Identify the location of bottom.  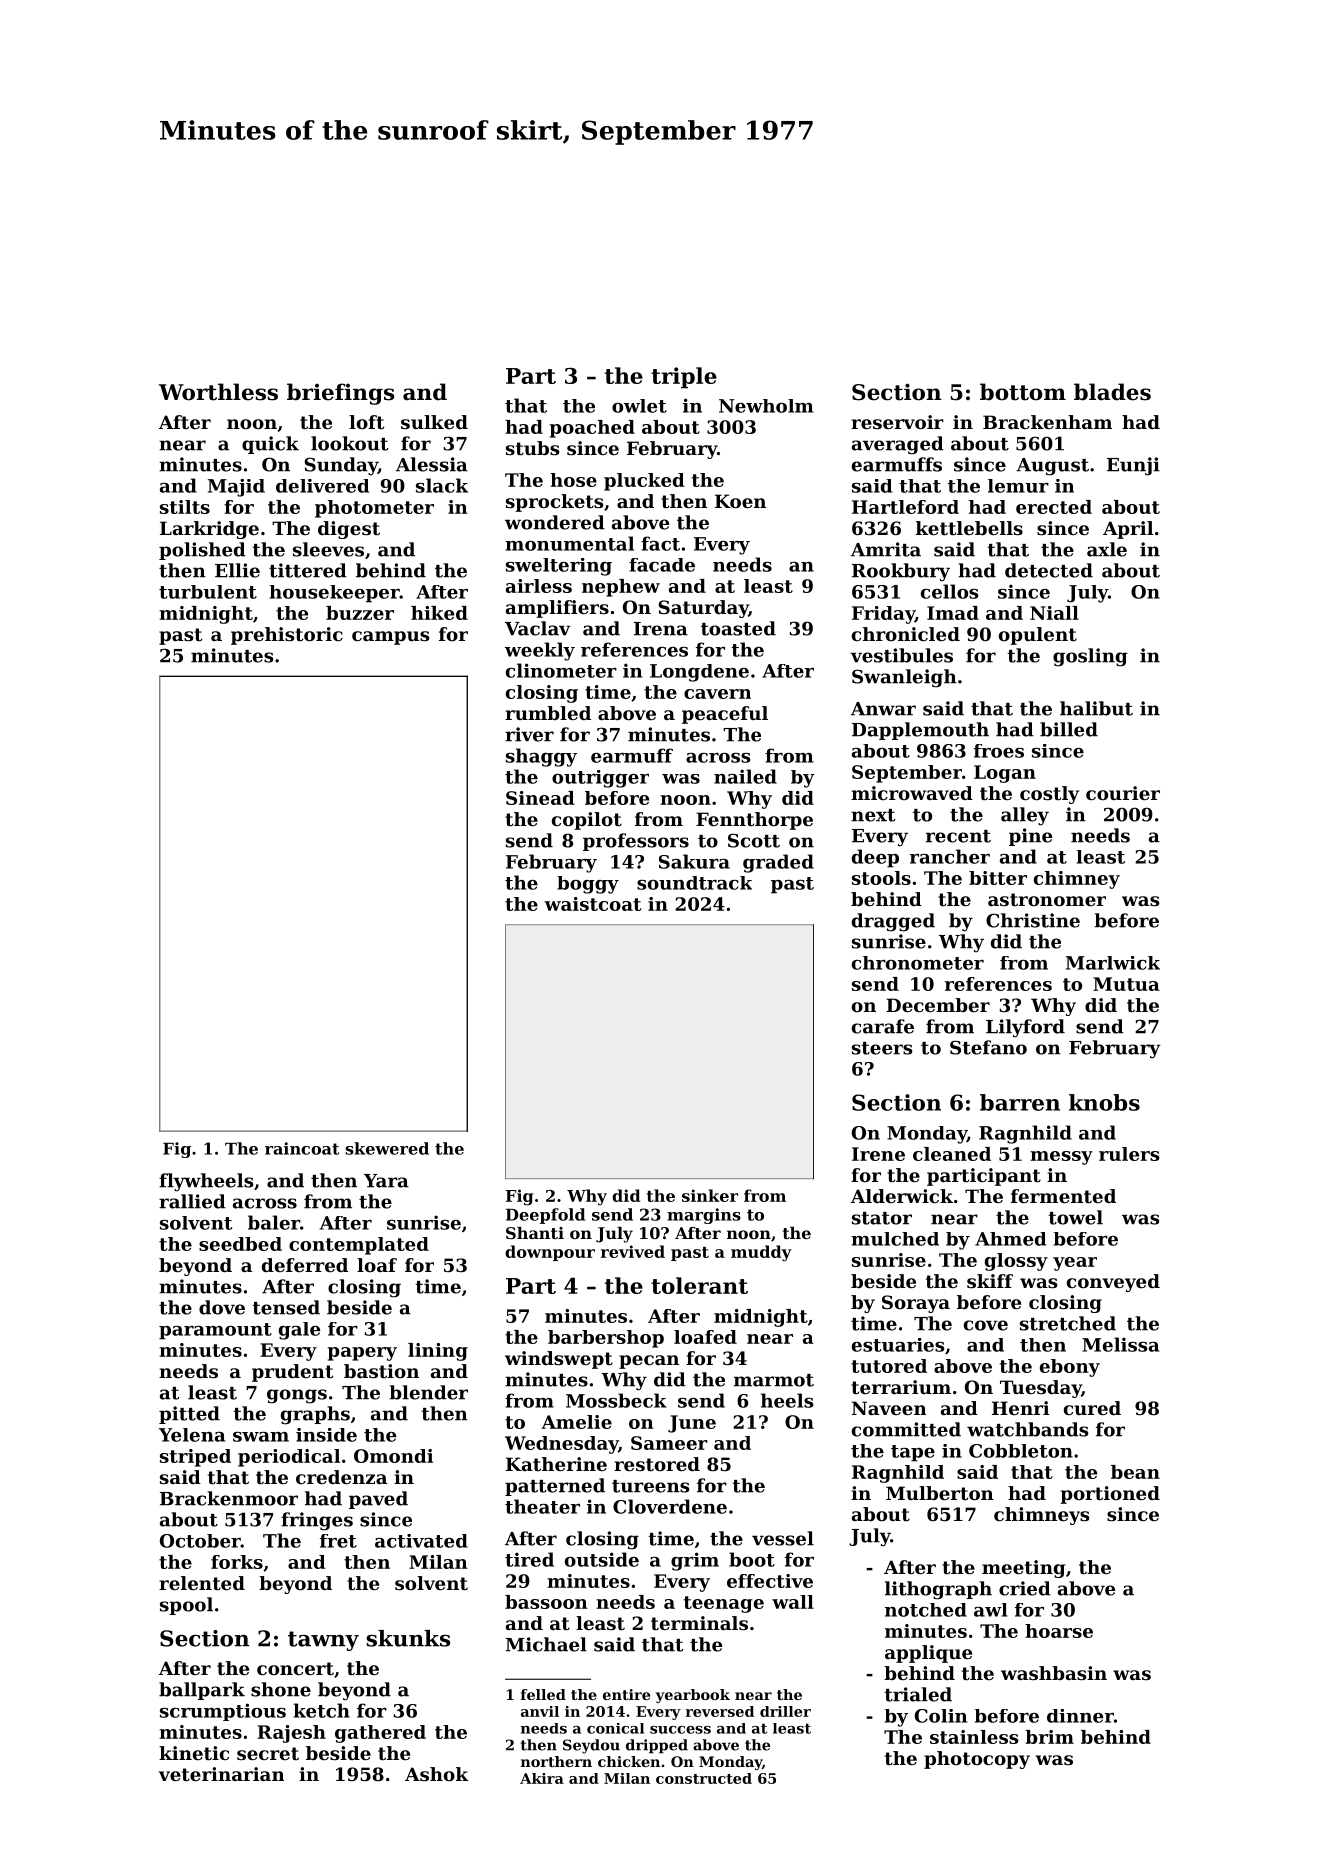
(1023, 392).
